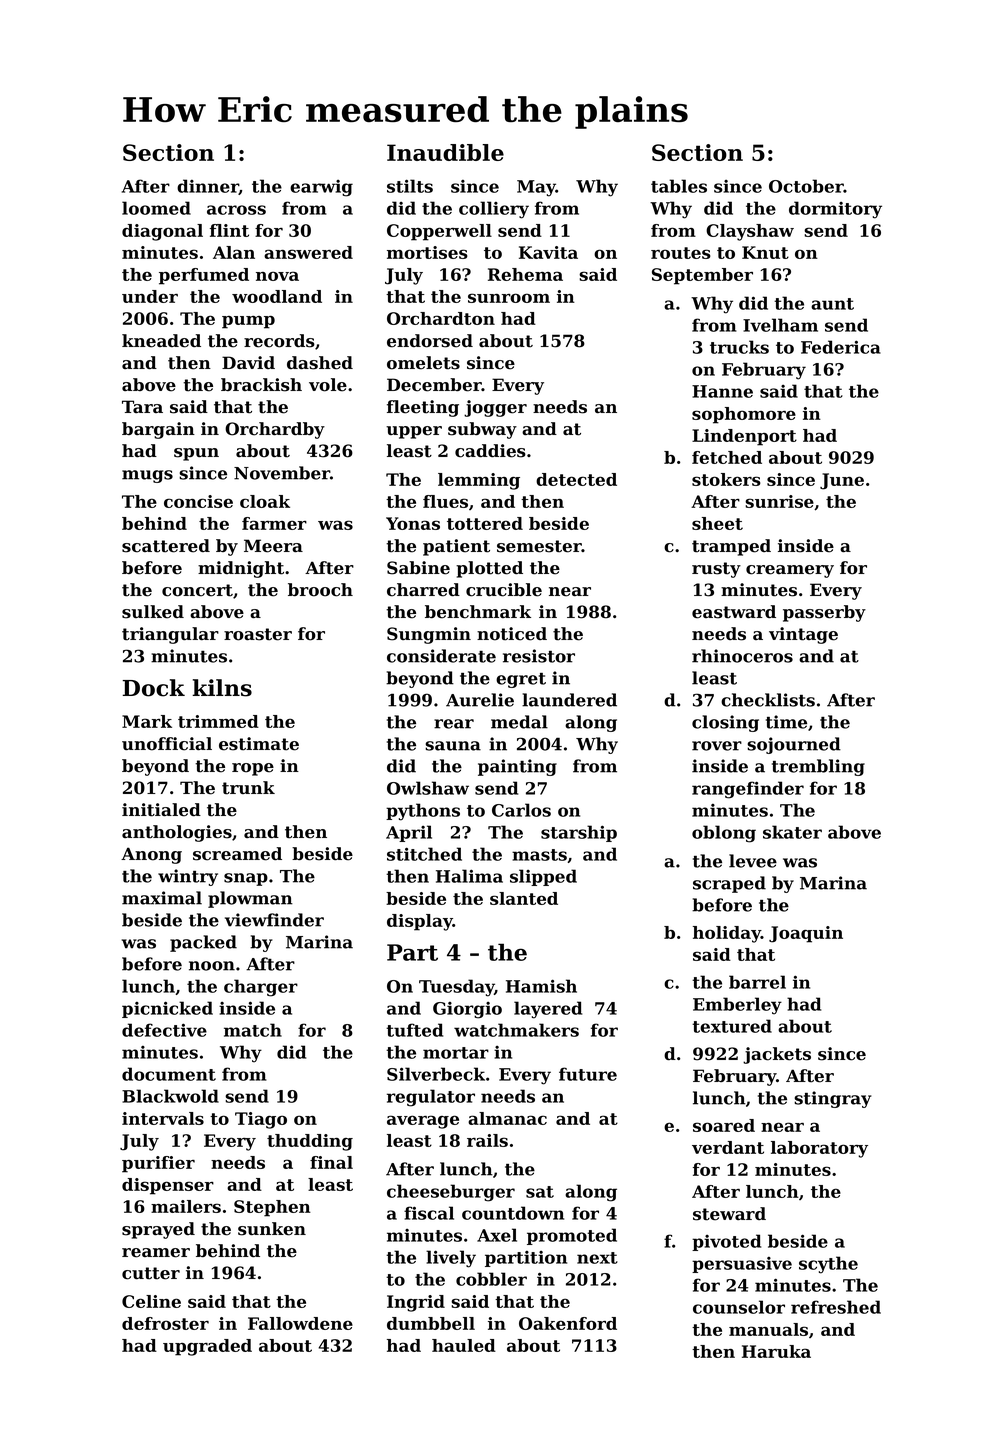 The height and width of the screenshot is (1454, 1004). I want to click on Hamish, so click(541, 986).
